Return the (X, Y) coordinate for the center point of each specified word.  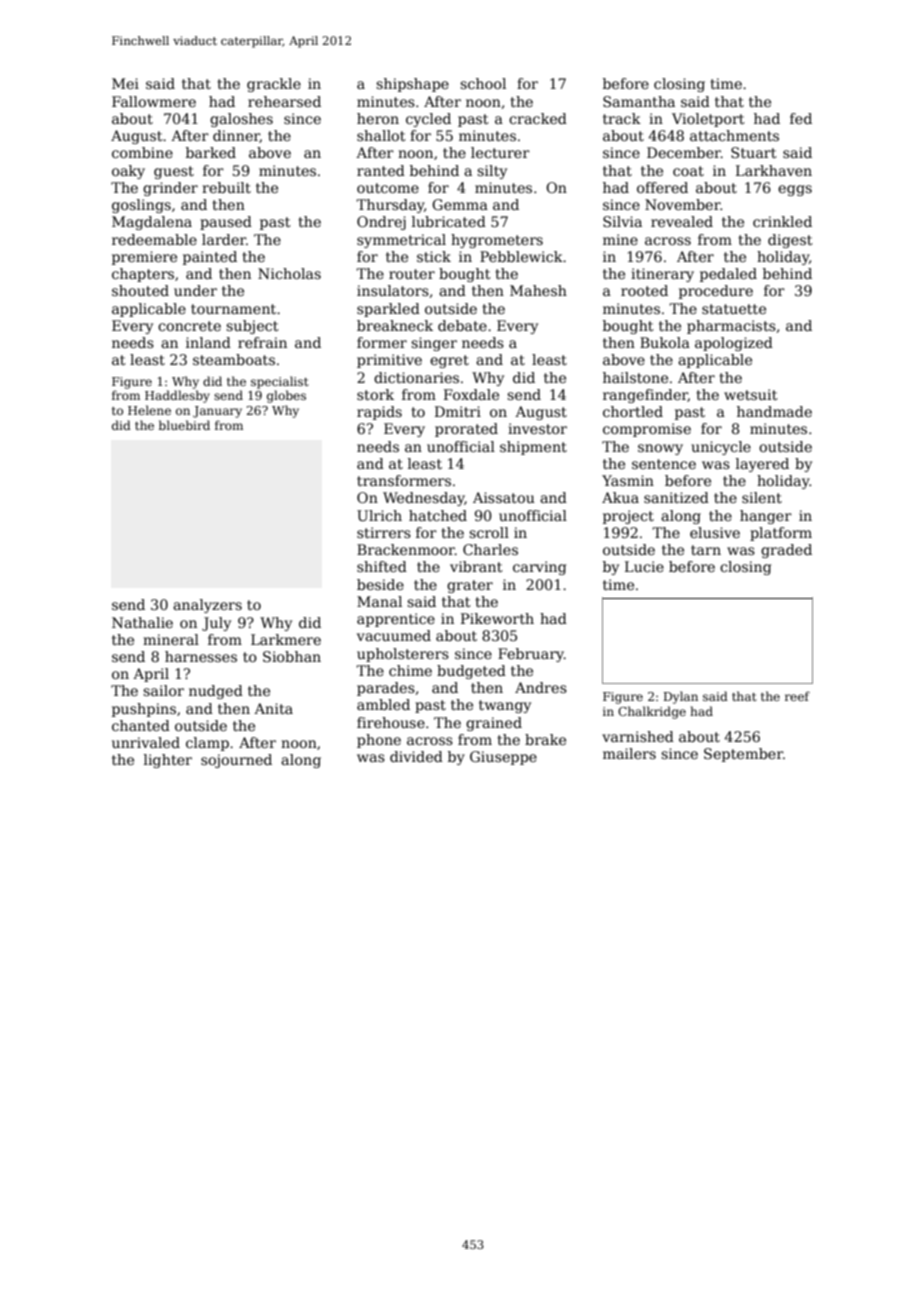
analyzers (207, 606)
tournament (233, 309)
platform (781, 534)
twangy (505, 706)
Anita (273, 708)
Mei (125, 83)
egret (449, 361)
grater (470, 586)
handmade (774, 411)
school (483, 83)
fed (801, 118)
